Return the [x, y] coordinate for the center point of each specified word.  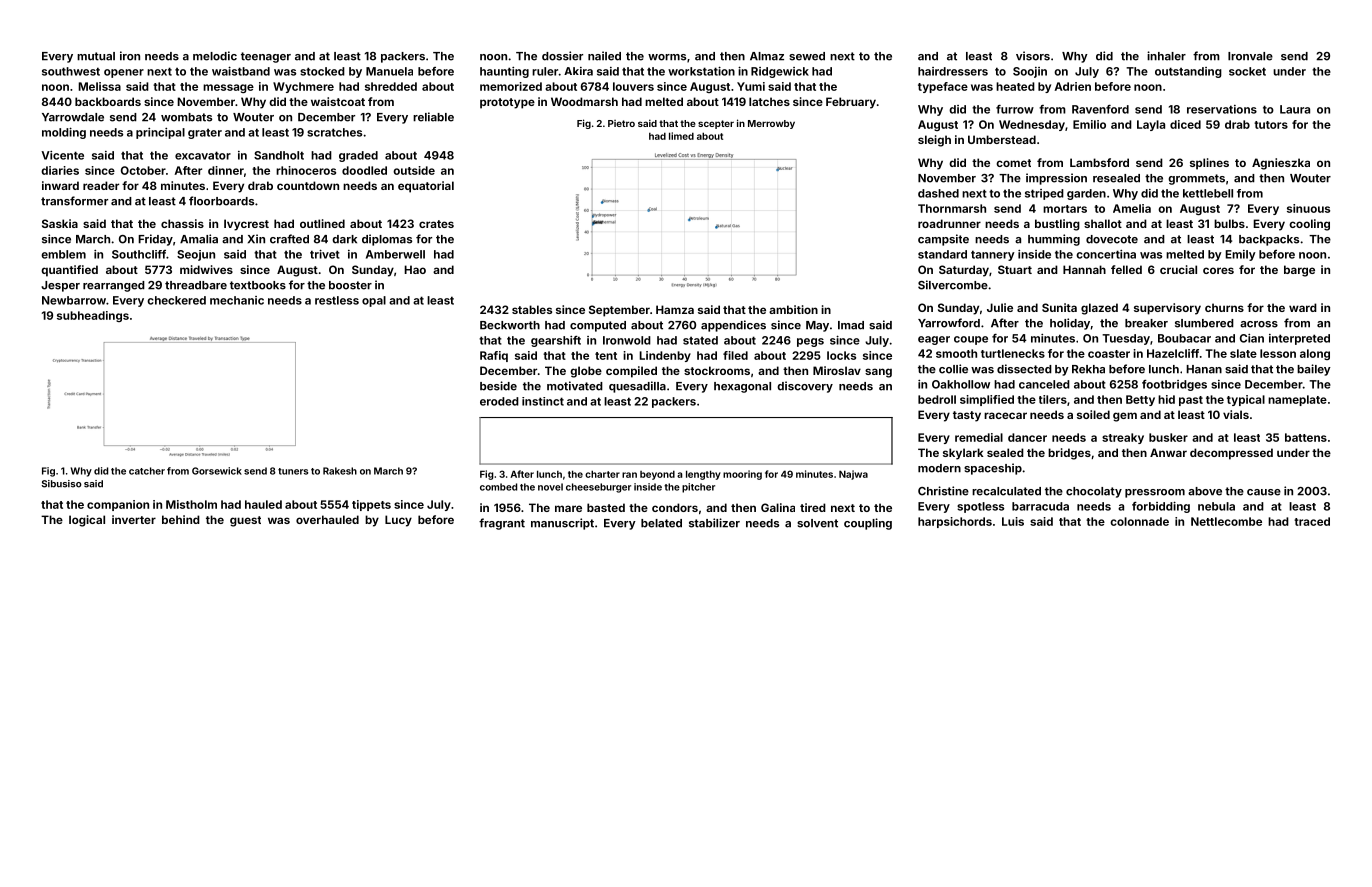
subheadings [93, 316]
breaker [1146, 323]
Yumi [751, 86]
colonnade [1139, 521]
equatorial [426, 187]
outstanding [1188, 72]
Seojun [196, 255]
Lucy [398, 521]
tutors [1271, 125]
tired [813, 507]
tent [606, 356]
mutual [96, 56]
